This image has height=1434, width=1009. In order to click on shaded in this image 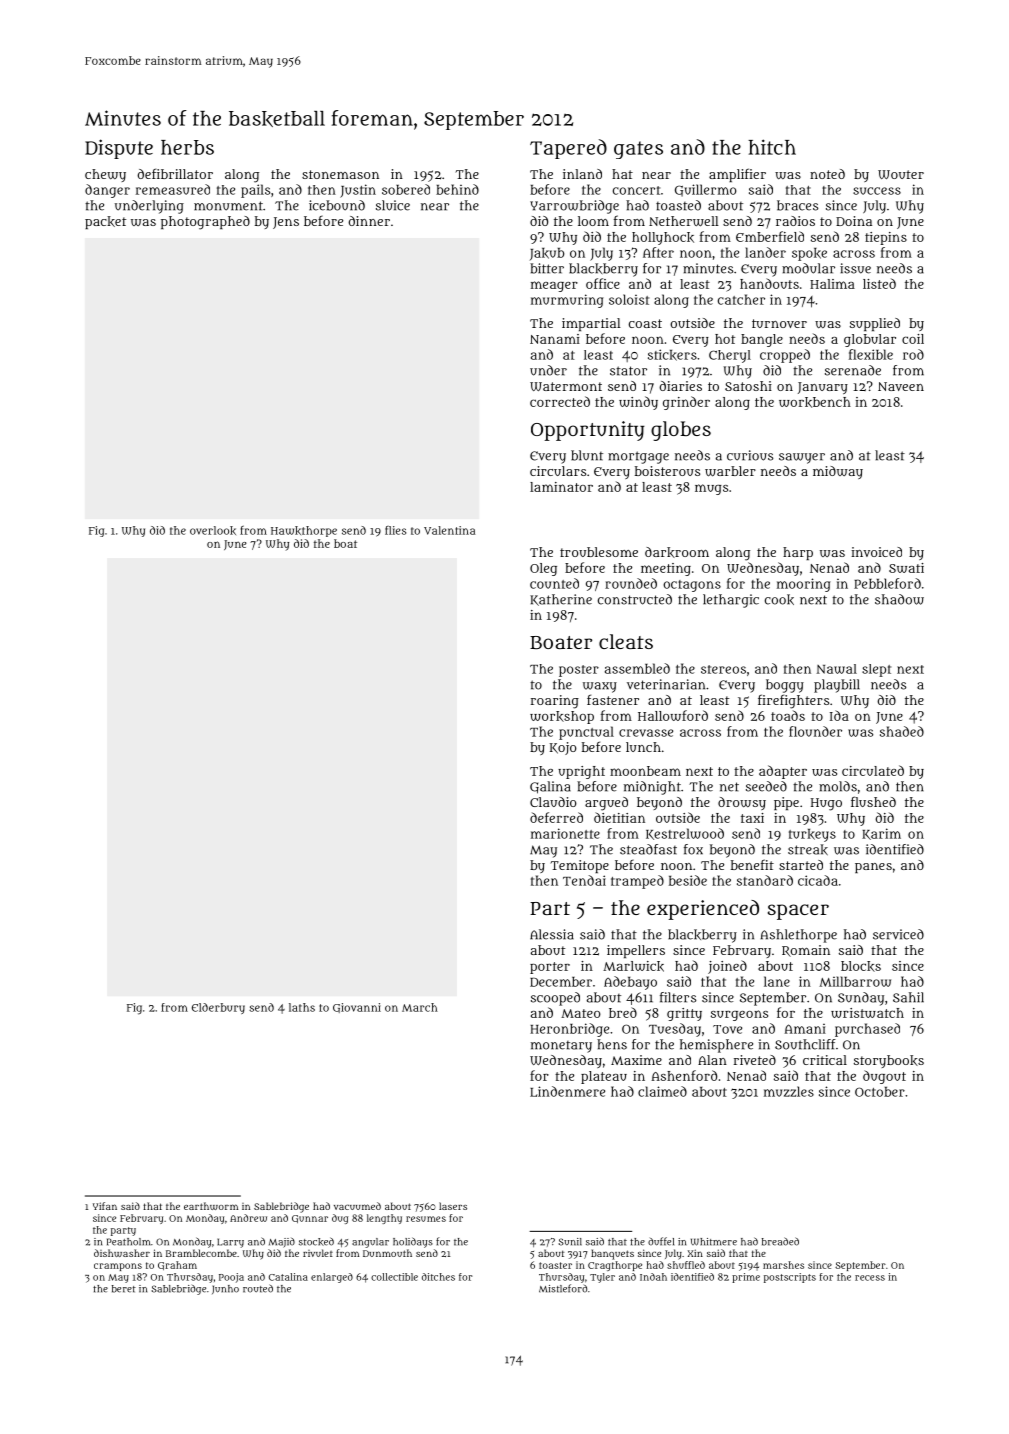, I will do `click(902, 731)`.
